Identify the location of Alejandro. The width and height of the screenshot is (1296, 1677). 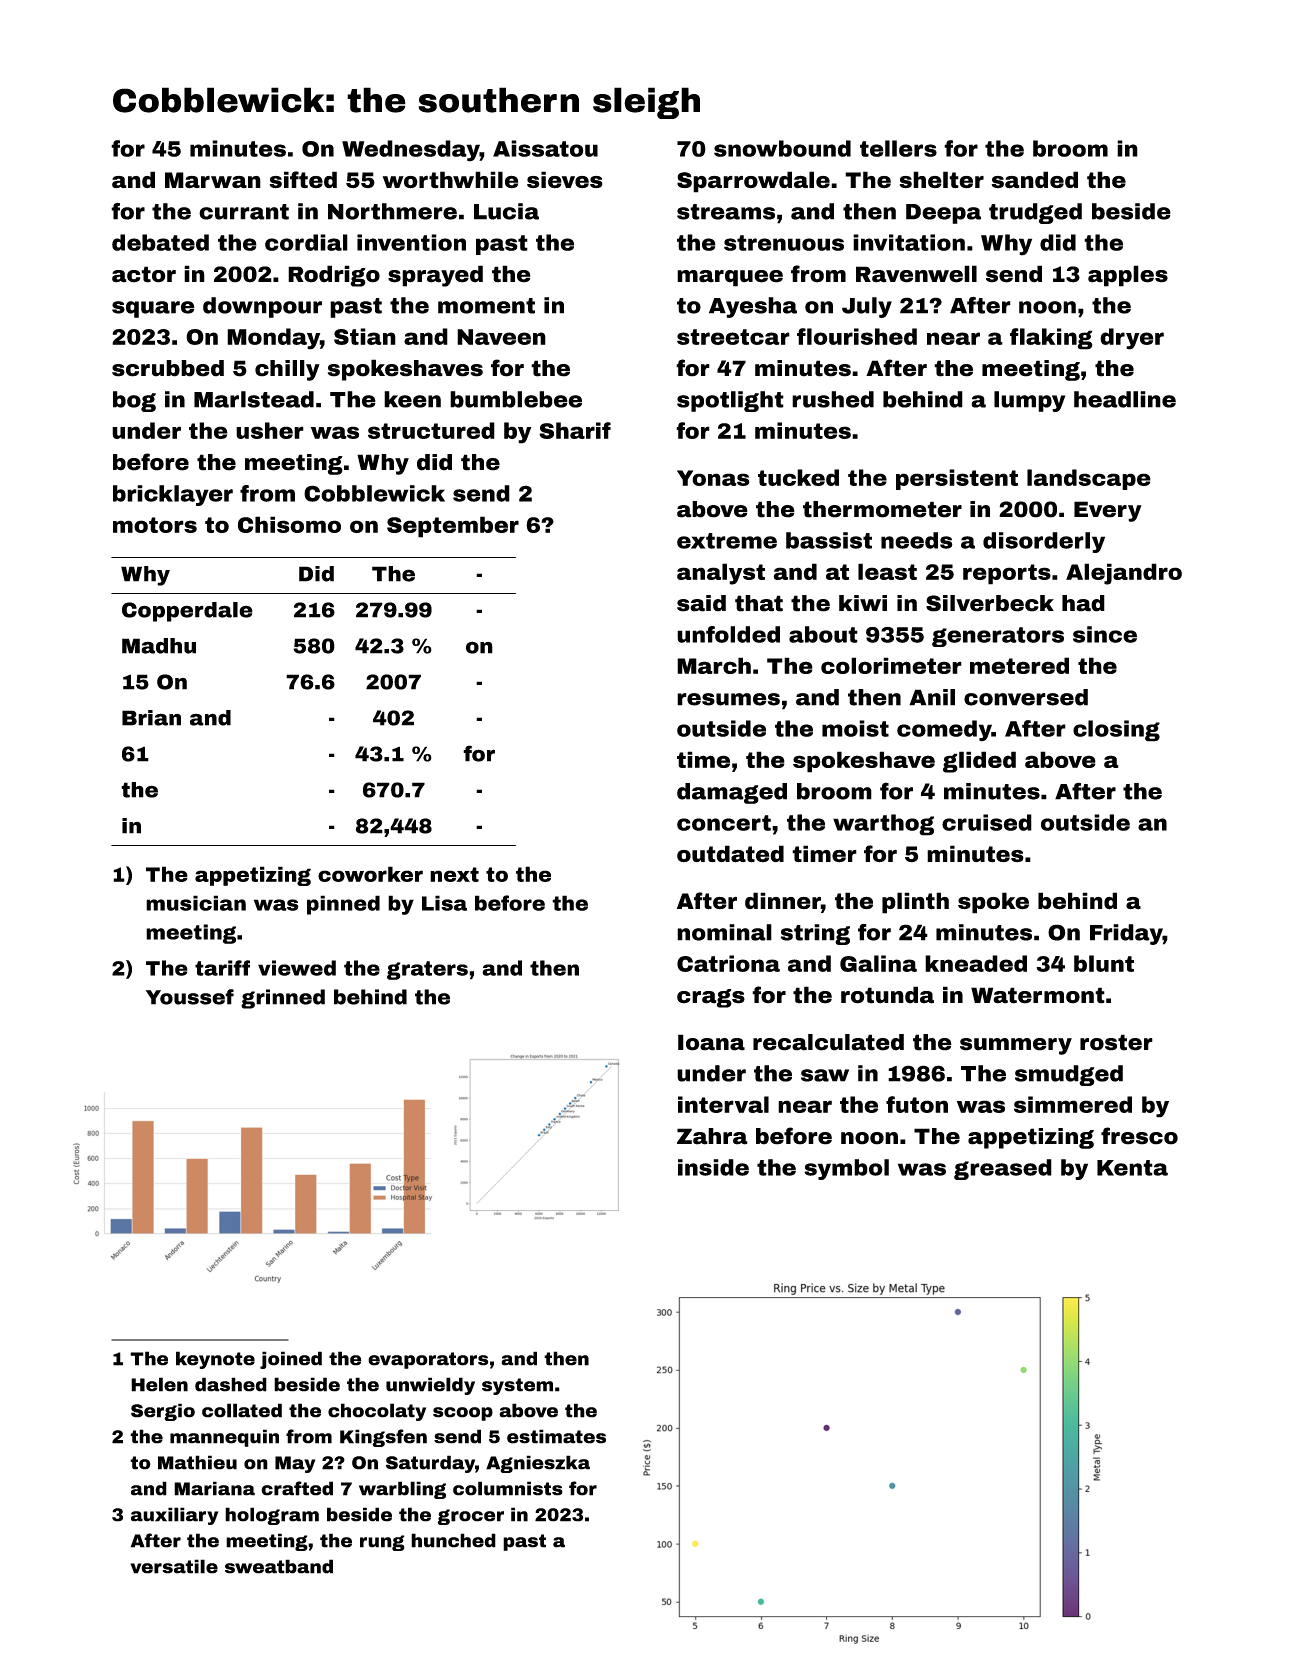
(1124, 574).
